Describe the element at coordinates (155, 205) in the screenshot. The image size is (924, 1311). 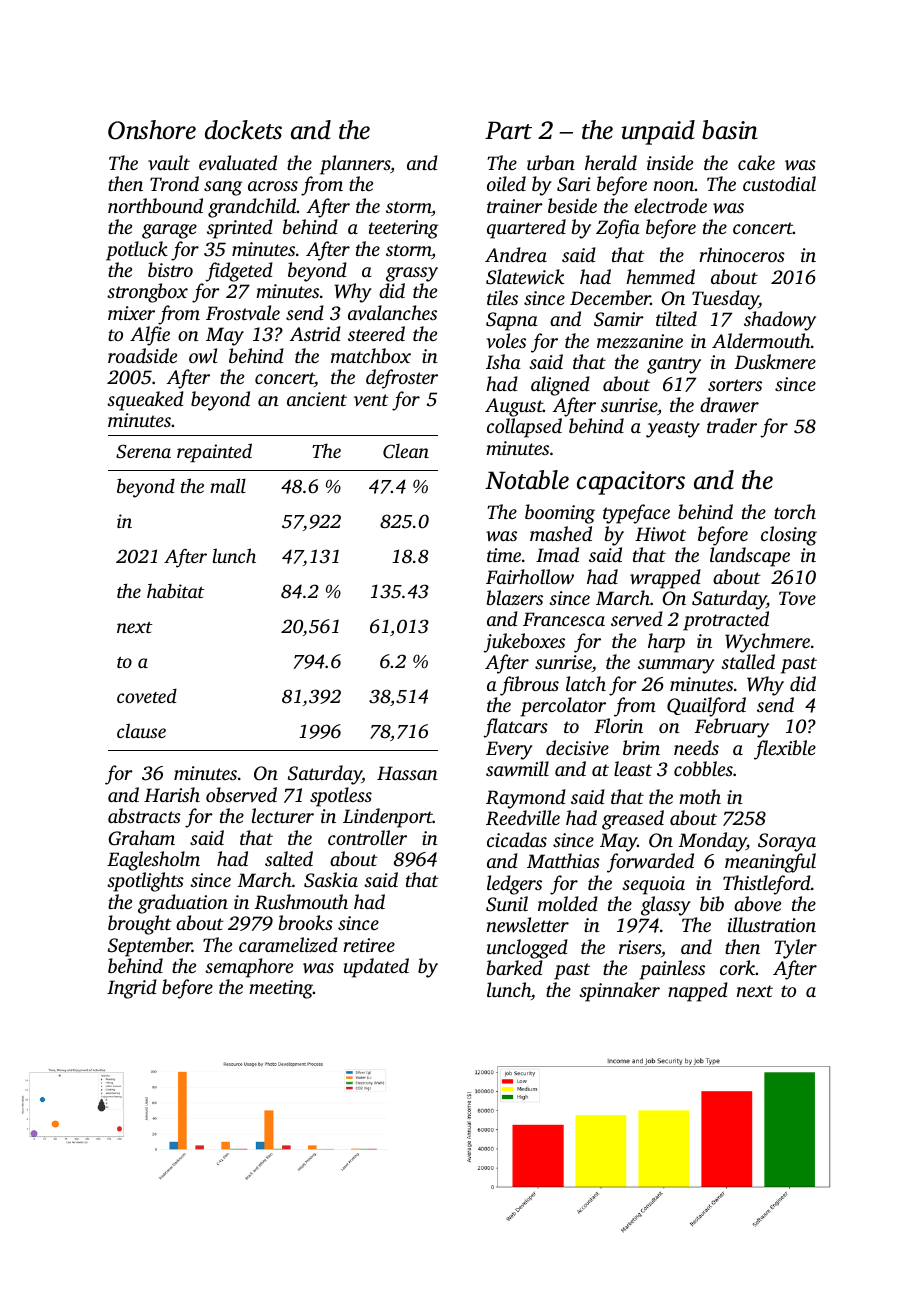
I see `northbound` at that location.
